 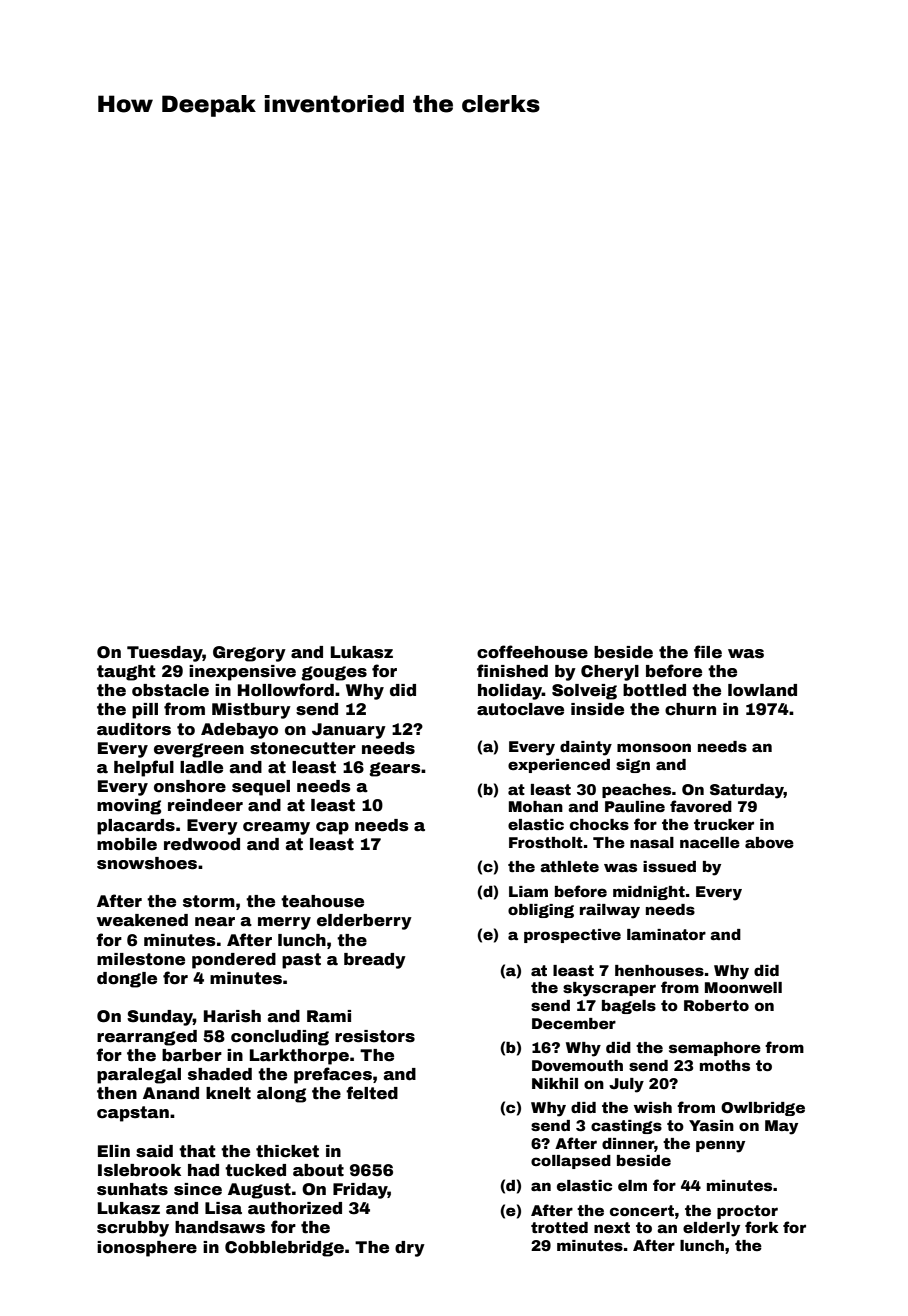 I want to click on resistors, so click(x=375, y=1036).
